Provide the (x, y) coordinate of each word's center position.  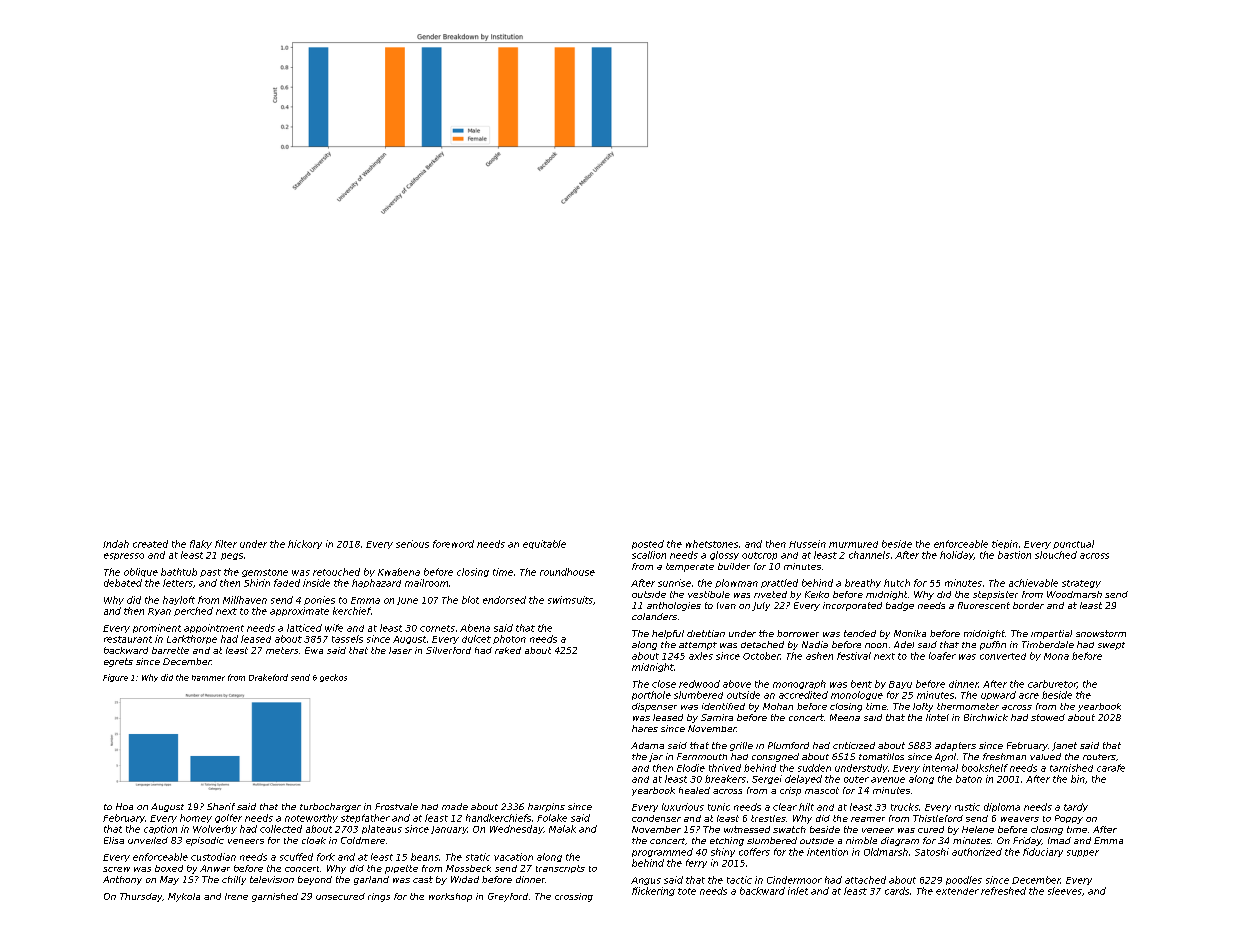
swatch (789, 829)
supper (1083, 853)
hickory (305, 544)
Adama (647, 745)
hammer (208, 678)
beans (425, 857)
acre (1029, 696)
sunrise (674, 583)
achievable (1033, 583)
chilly (234, 880)
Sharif (221, 806)
